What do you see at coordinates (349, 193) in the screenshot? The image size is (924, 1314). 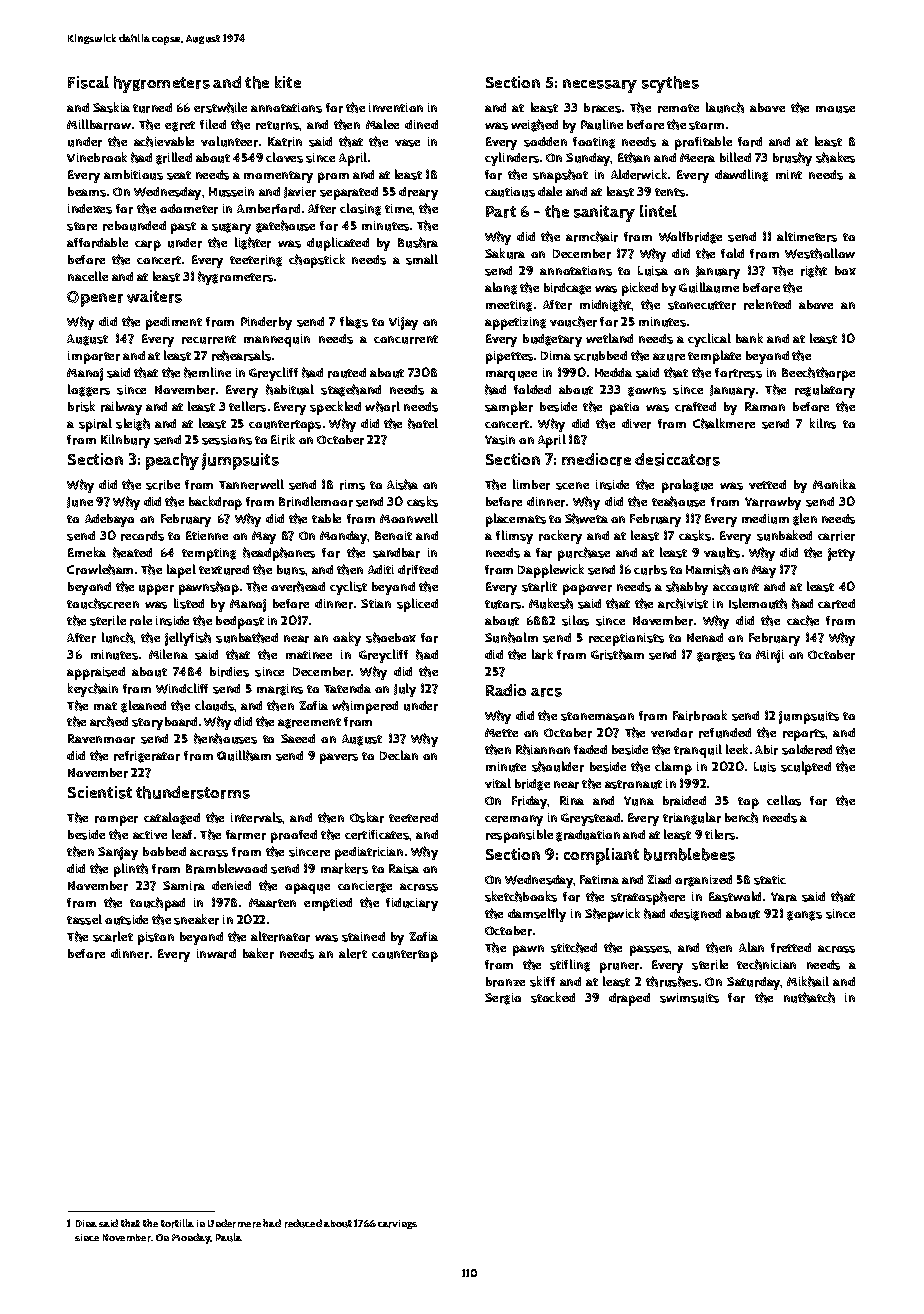 I see `separated` at bounding box center [349, 193].
